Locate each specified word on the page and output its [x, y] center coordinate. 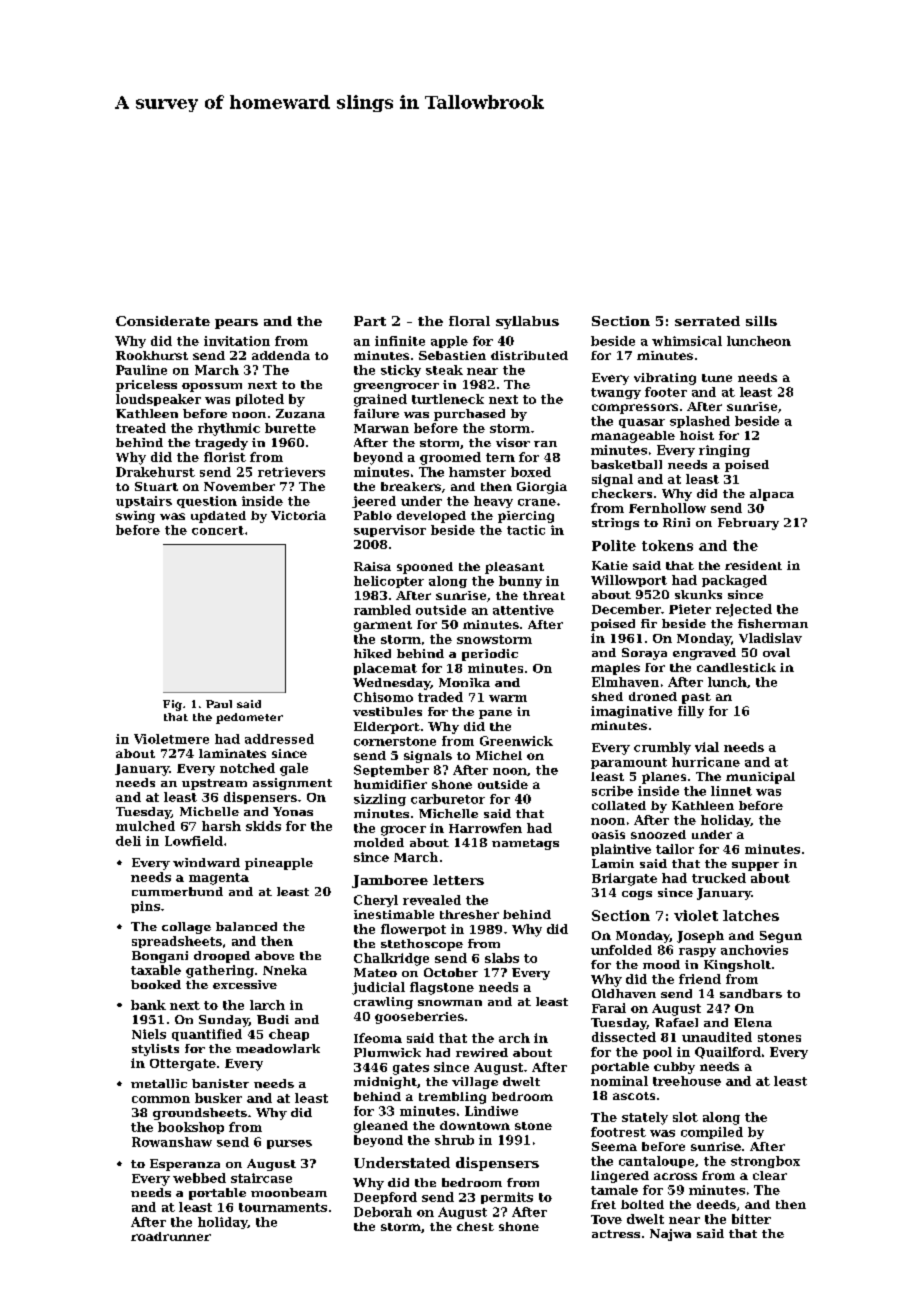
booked [156, 984]
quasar [642, 423]
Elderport [387, 728]
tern [500, 457]
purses [289, 1144]
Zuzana [300, 413]
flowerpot [413, 930]
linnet [731, 791]
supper [755, 866]
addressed [279, 739]
